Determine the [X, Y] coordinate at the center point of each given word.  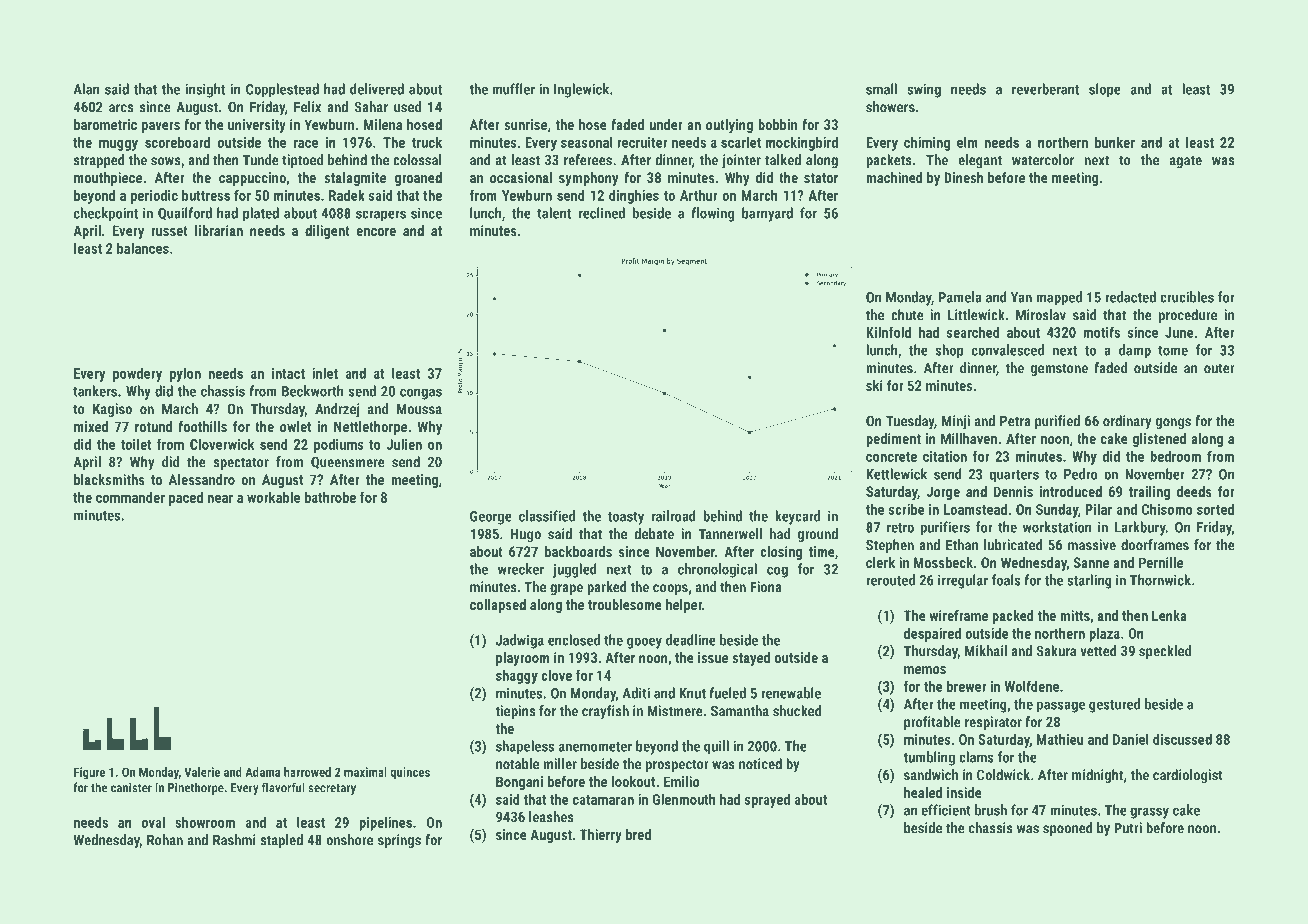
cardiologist [1188, 776]
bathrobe [330, 497]
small [881, 89]
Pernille [1161, 562]
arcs [121, 108]
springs [399, 841]
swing [924, 91]
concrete [891, 457]
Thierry [601, 836]
